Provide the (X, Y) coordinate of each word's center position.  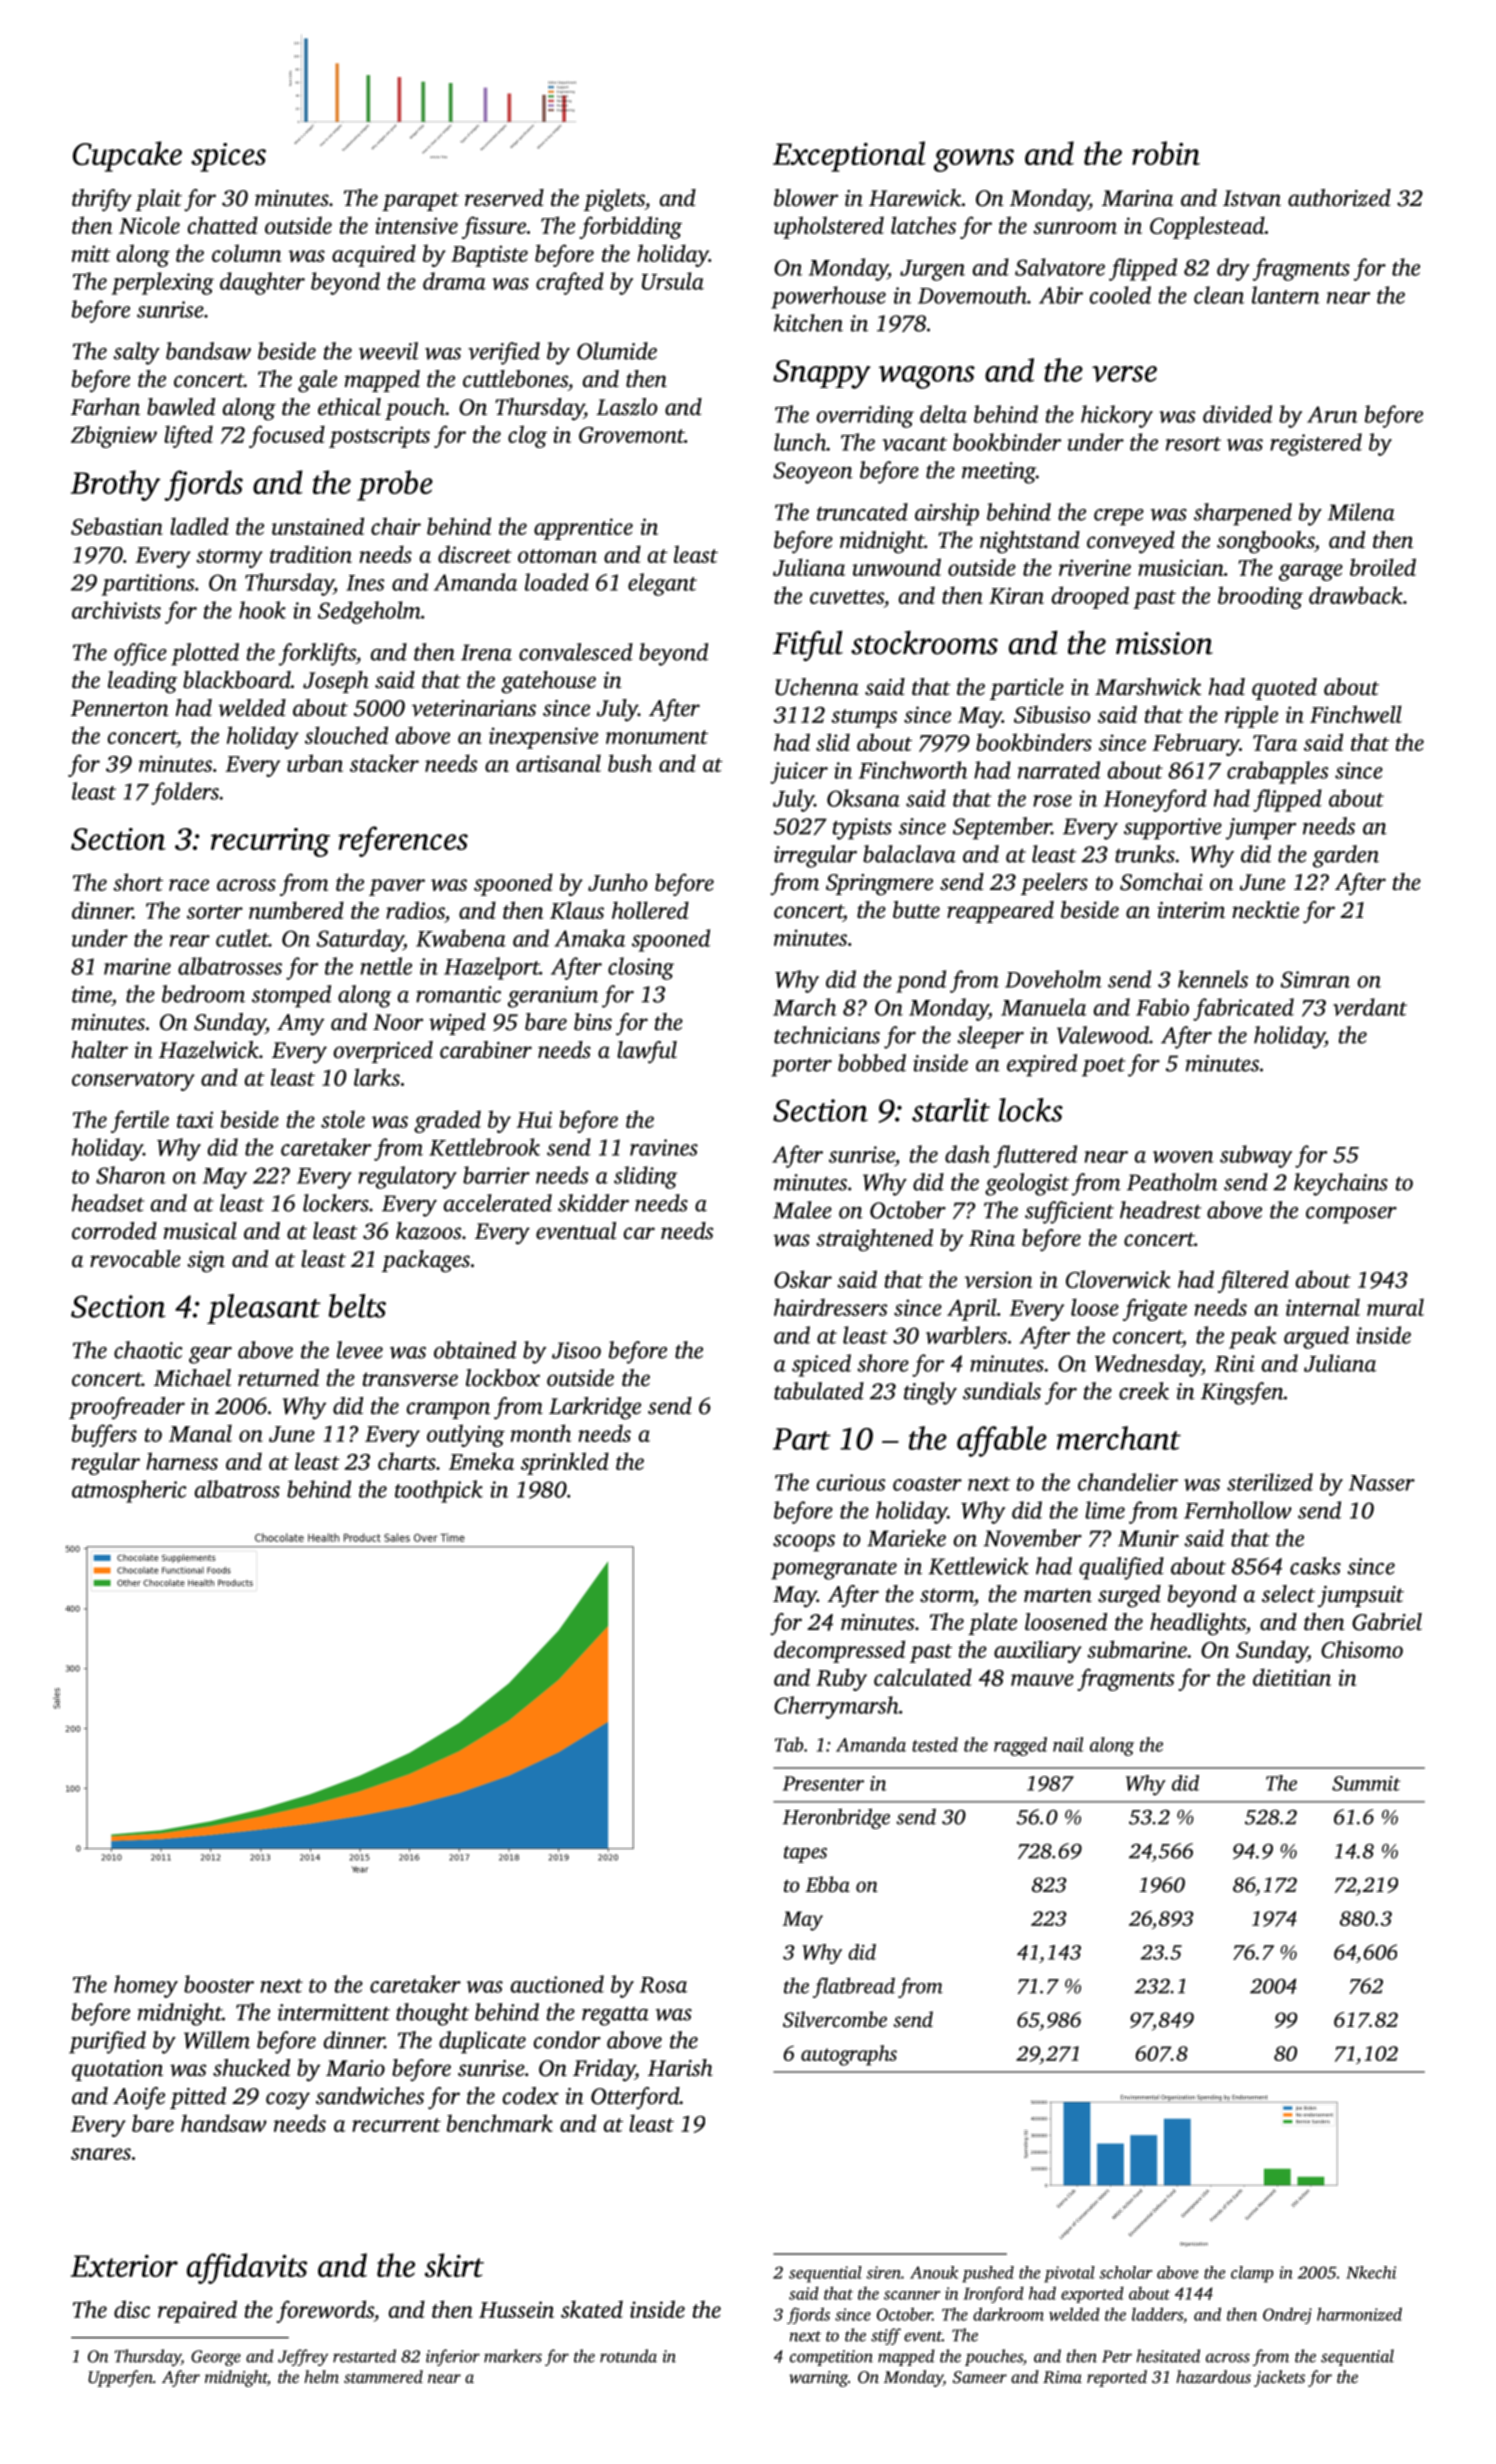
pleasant (264, 1309)
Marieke (906, 1538)
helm (321, 2376)
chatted (223, 225)
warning (818, 2379)
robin (1166, 153)
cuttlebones (515, 379)
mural (1395, 1307)
